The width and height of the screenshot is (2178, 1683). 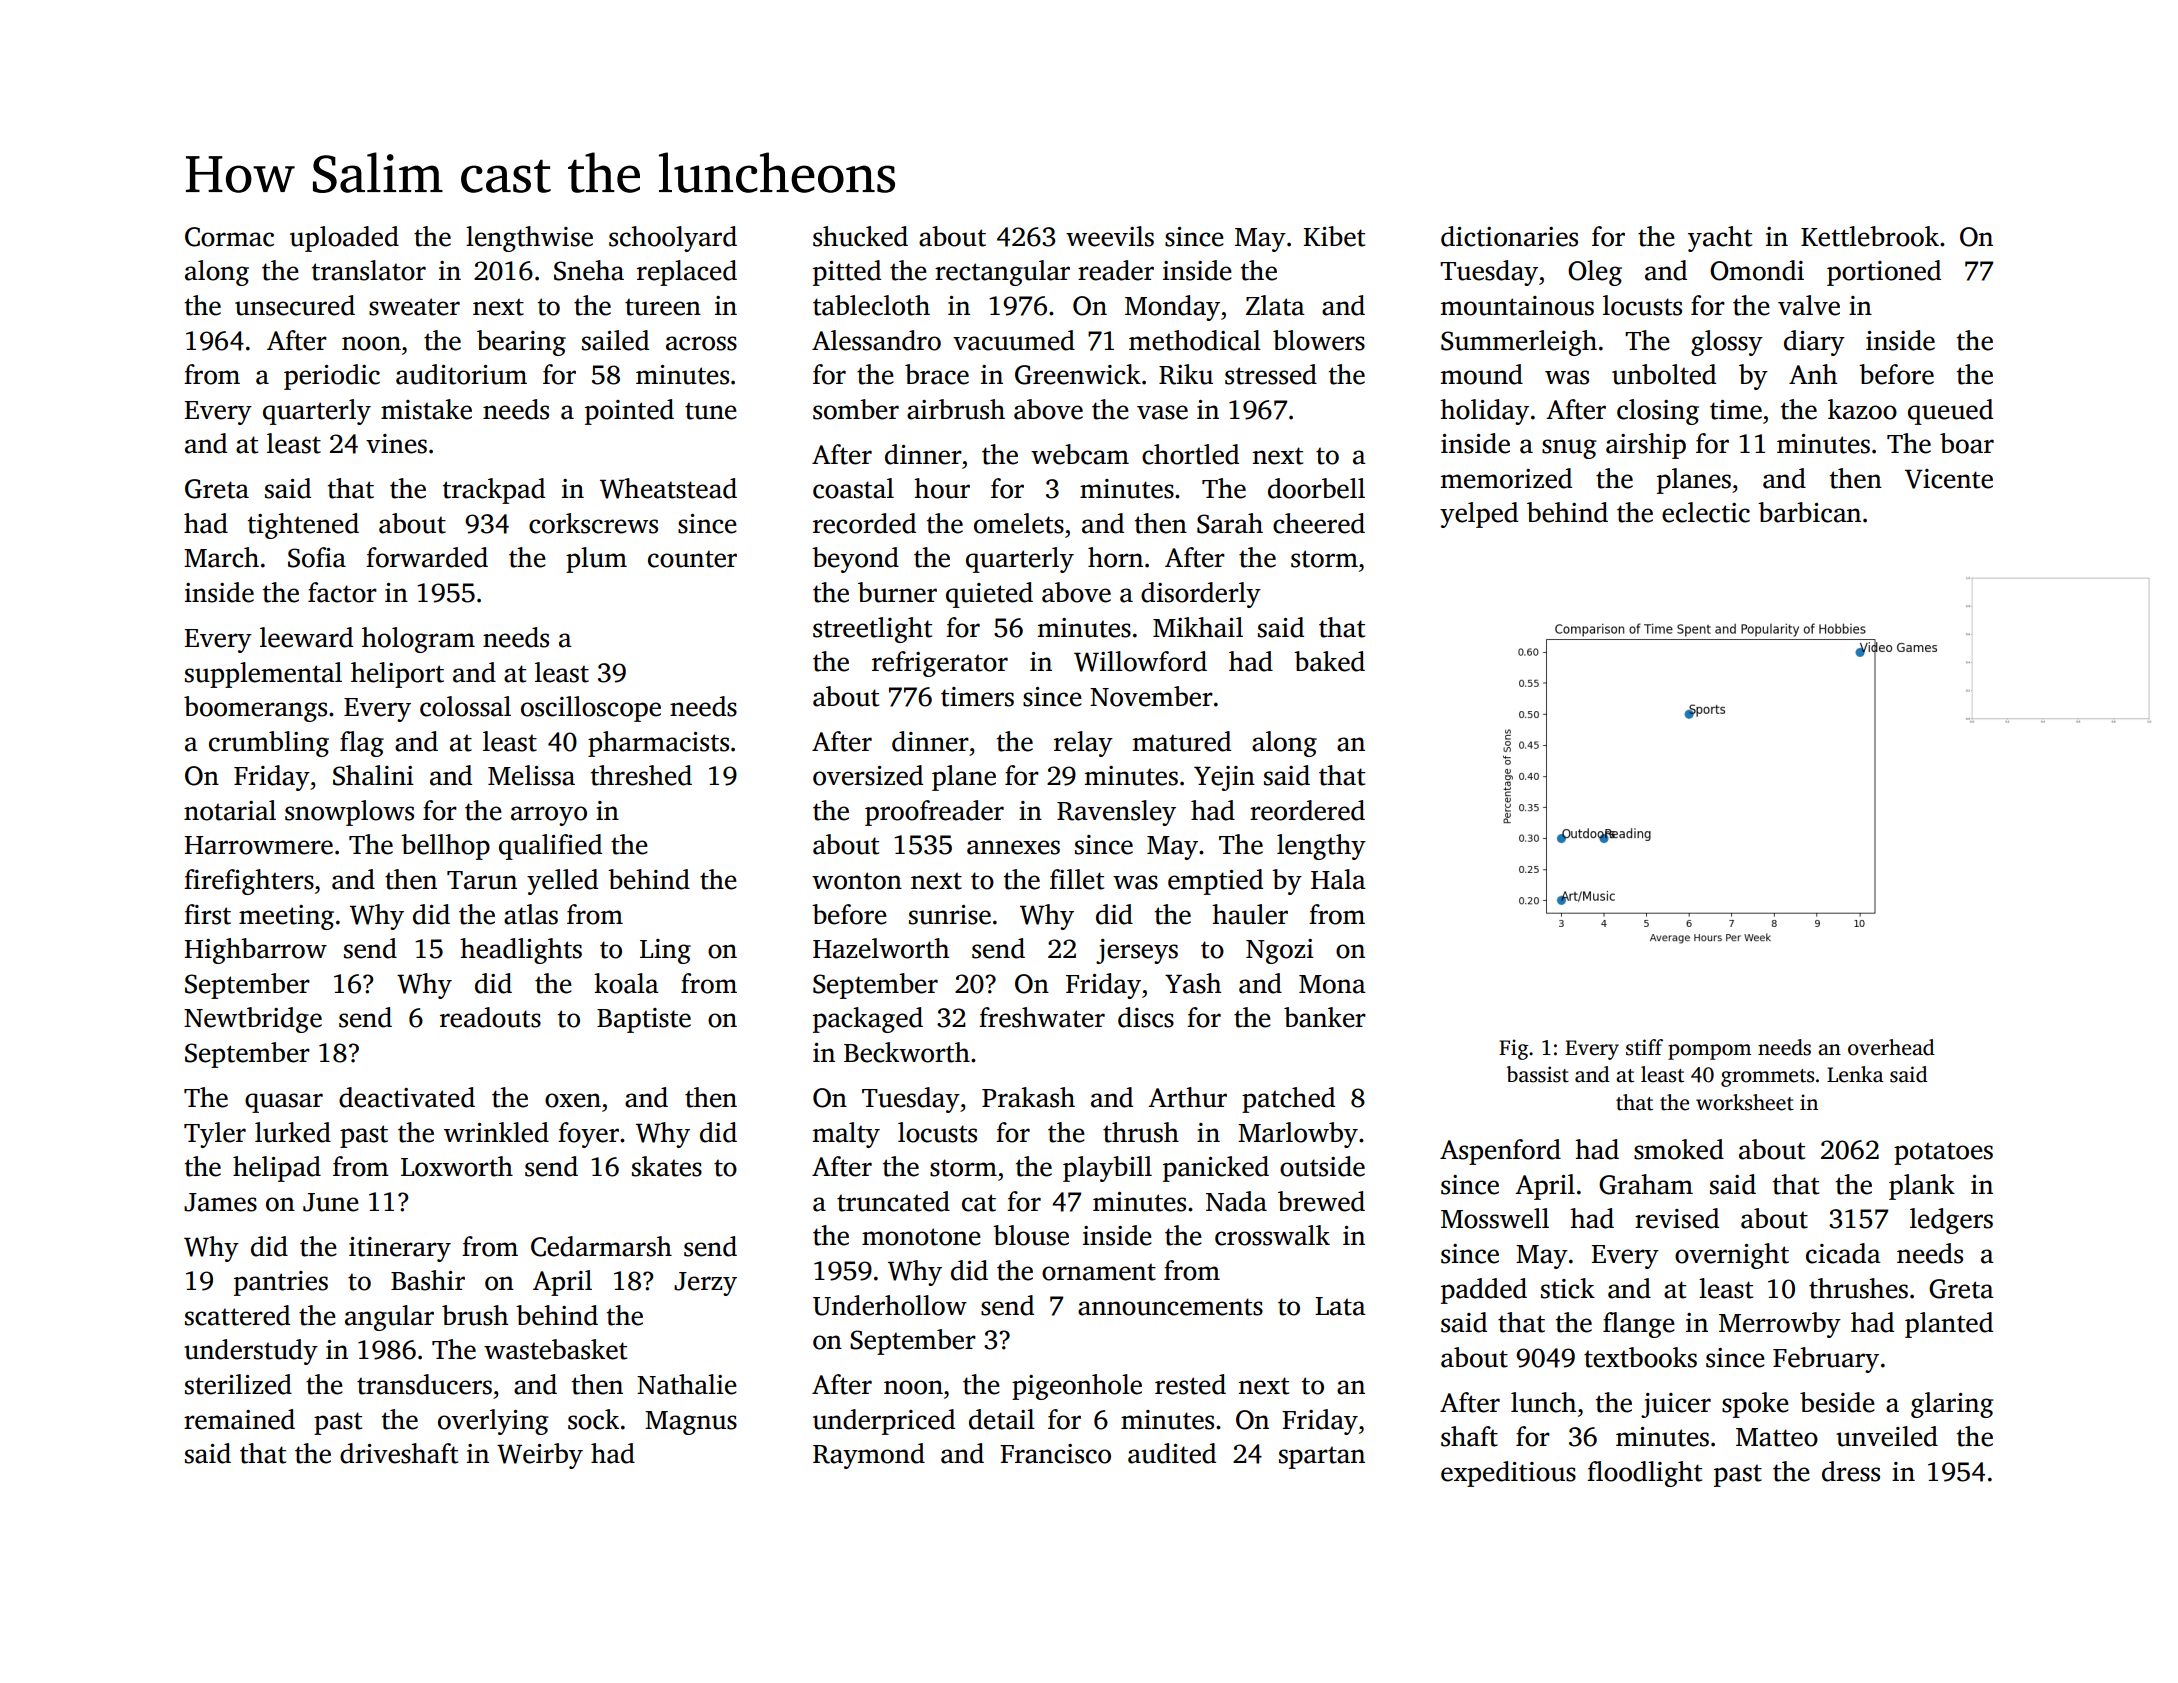 What do you see at coordinates (251, 1352) in the screenshot?
I see `understudy` at bounding box center [251, 1352].
